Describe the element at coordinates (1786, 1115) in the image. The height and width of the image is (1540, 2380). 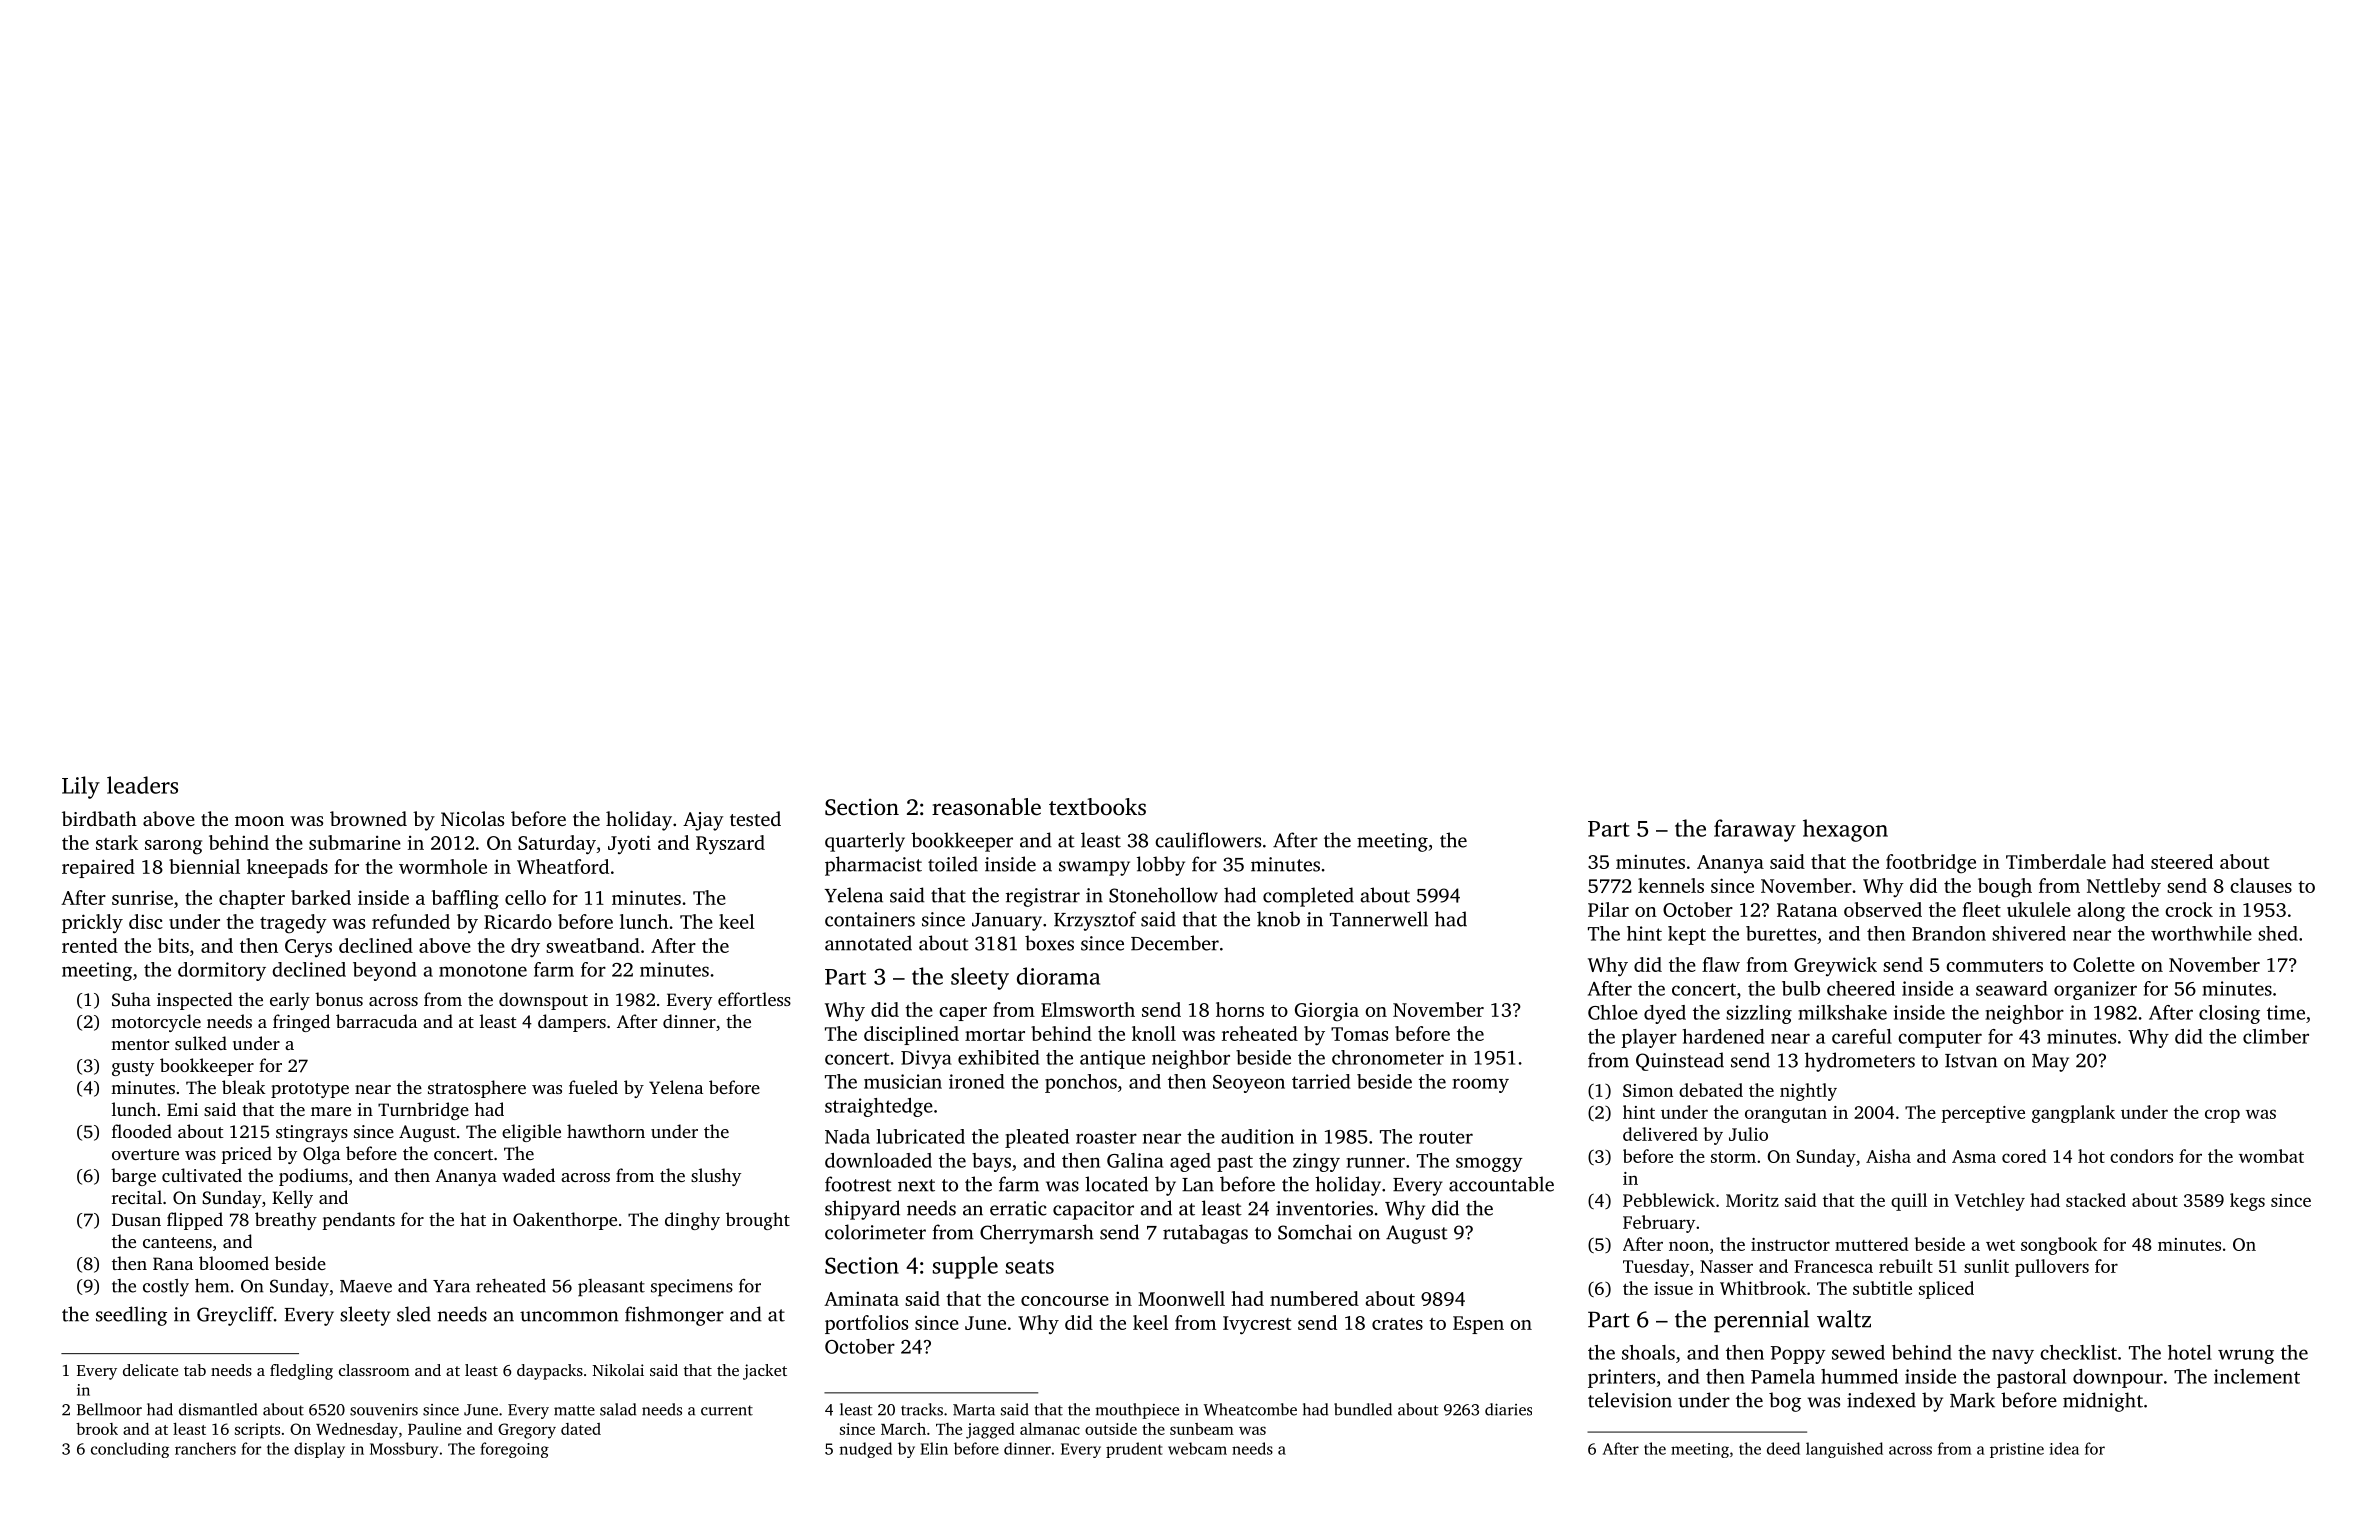
I see `orangutan` at that location.
